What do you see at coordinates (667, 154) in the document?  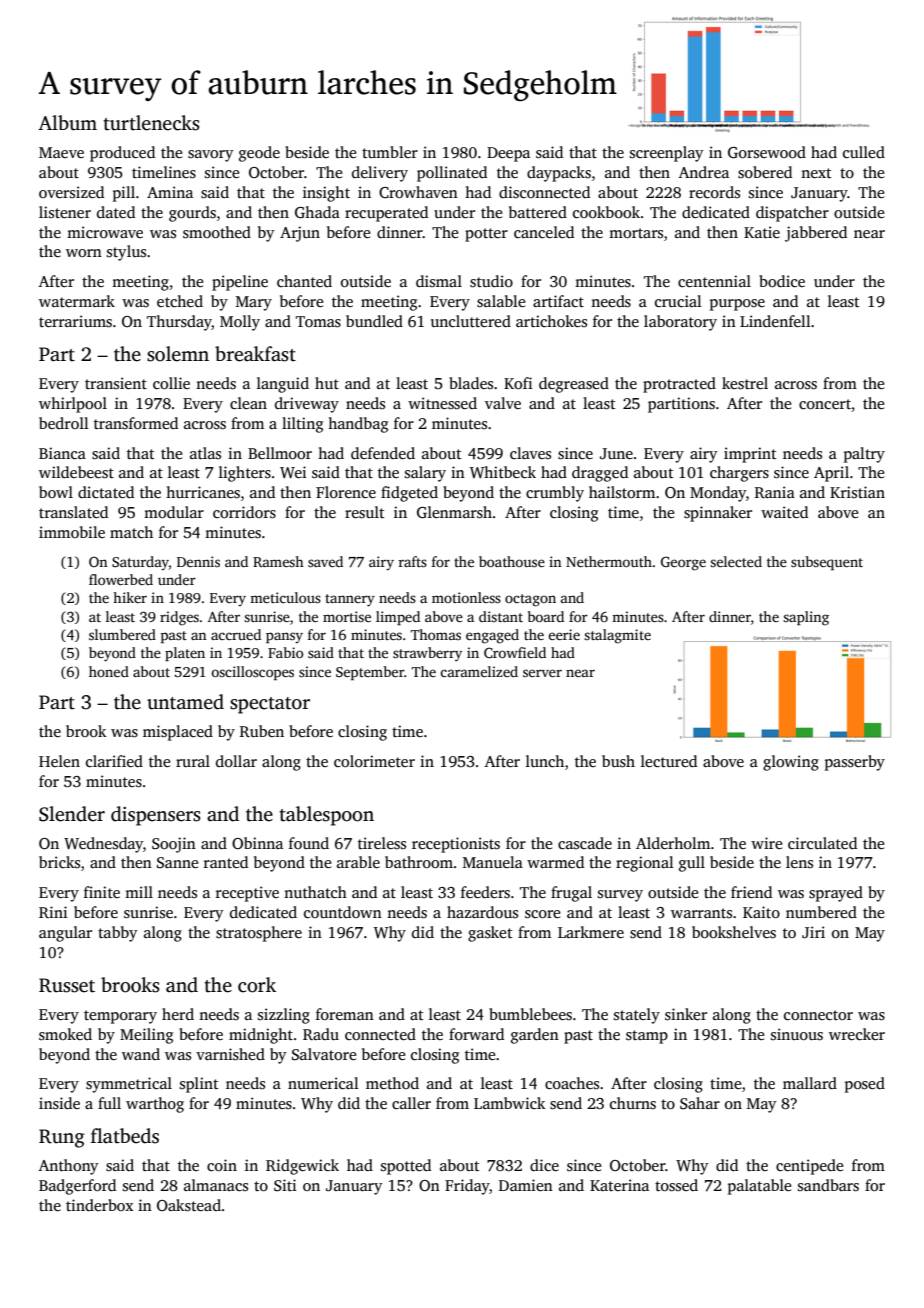 I see `screenplay` at bounding box center [667, 154].
